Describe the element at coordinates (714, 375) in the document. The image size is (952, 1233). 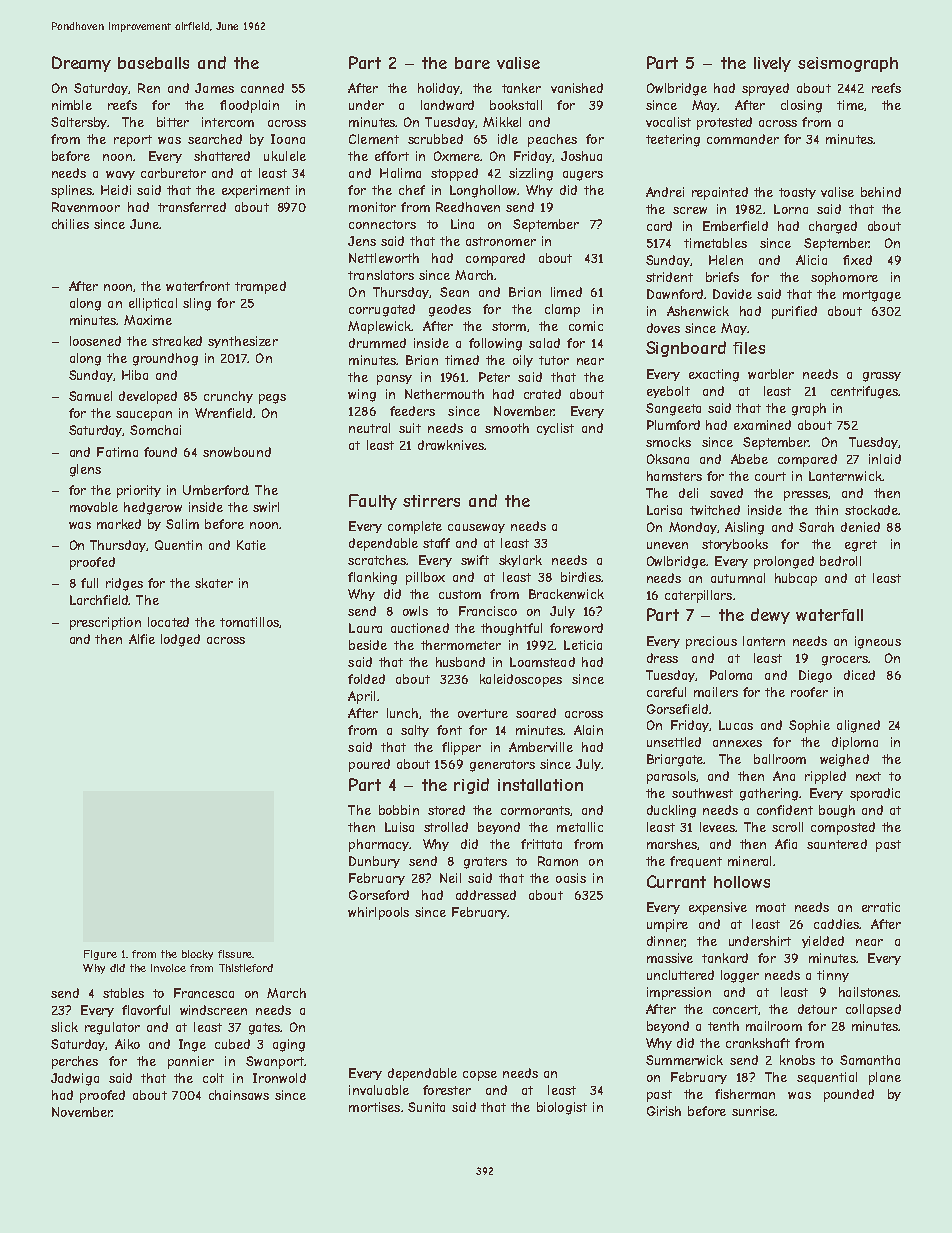
I see `exacting` at that location.
